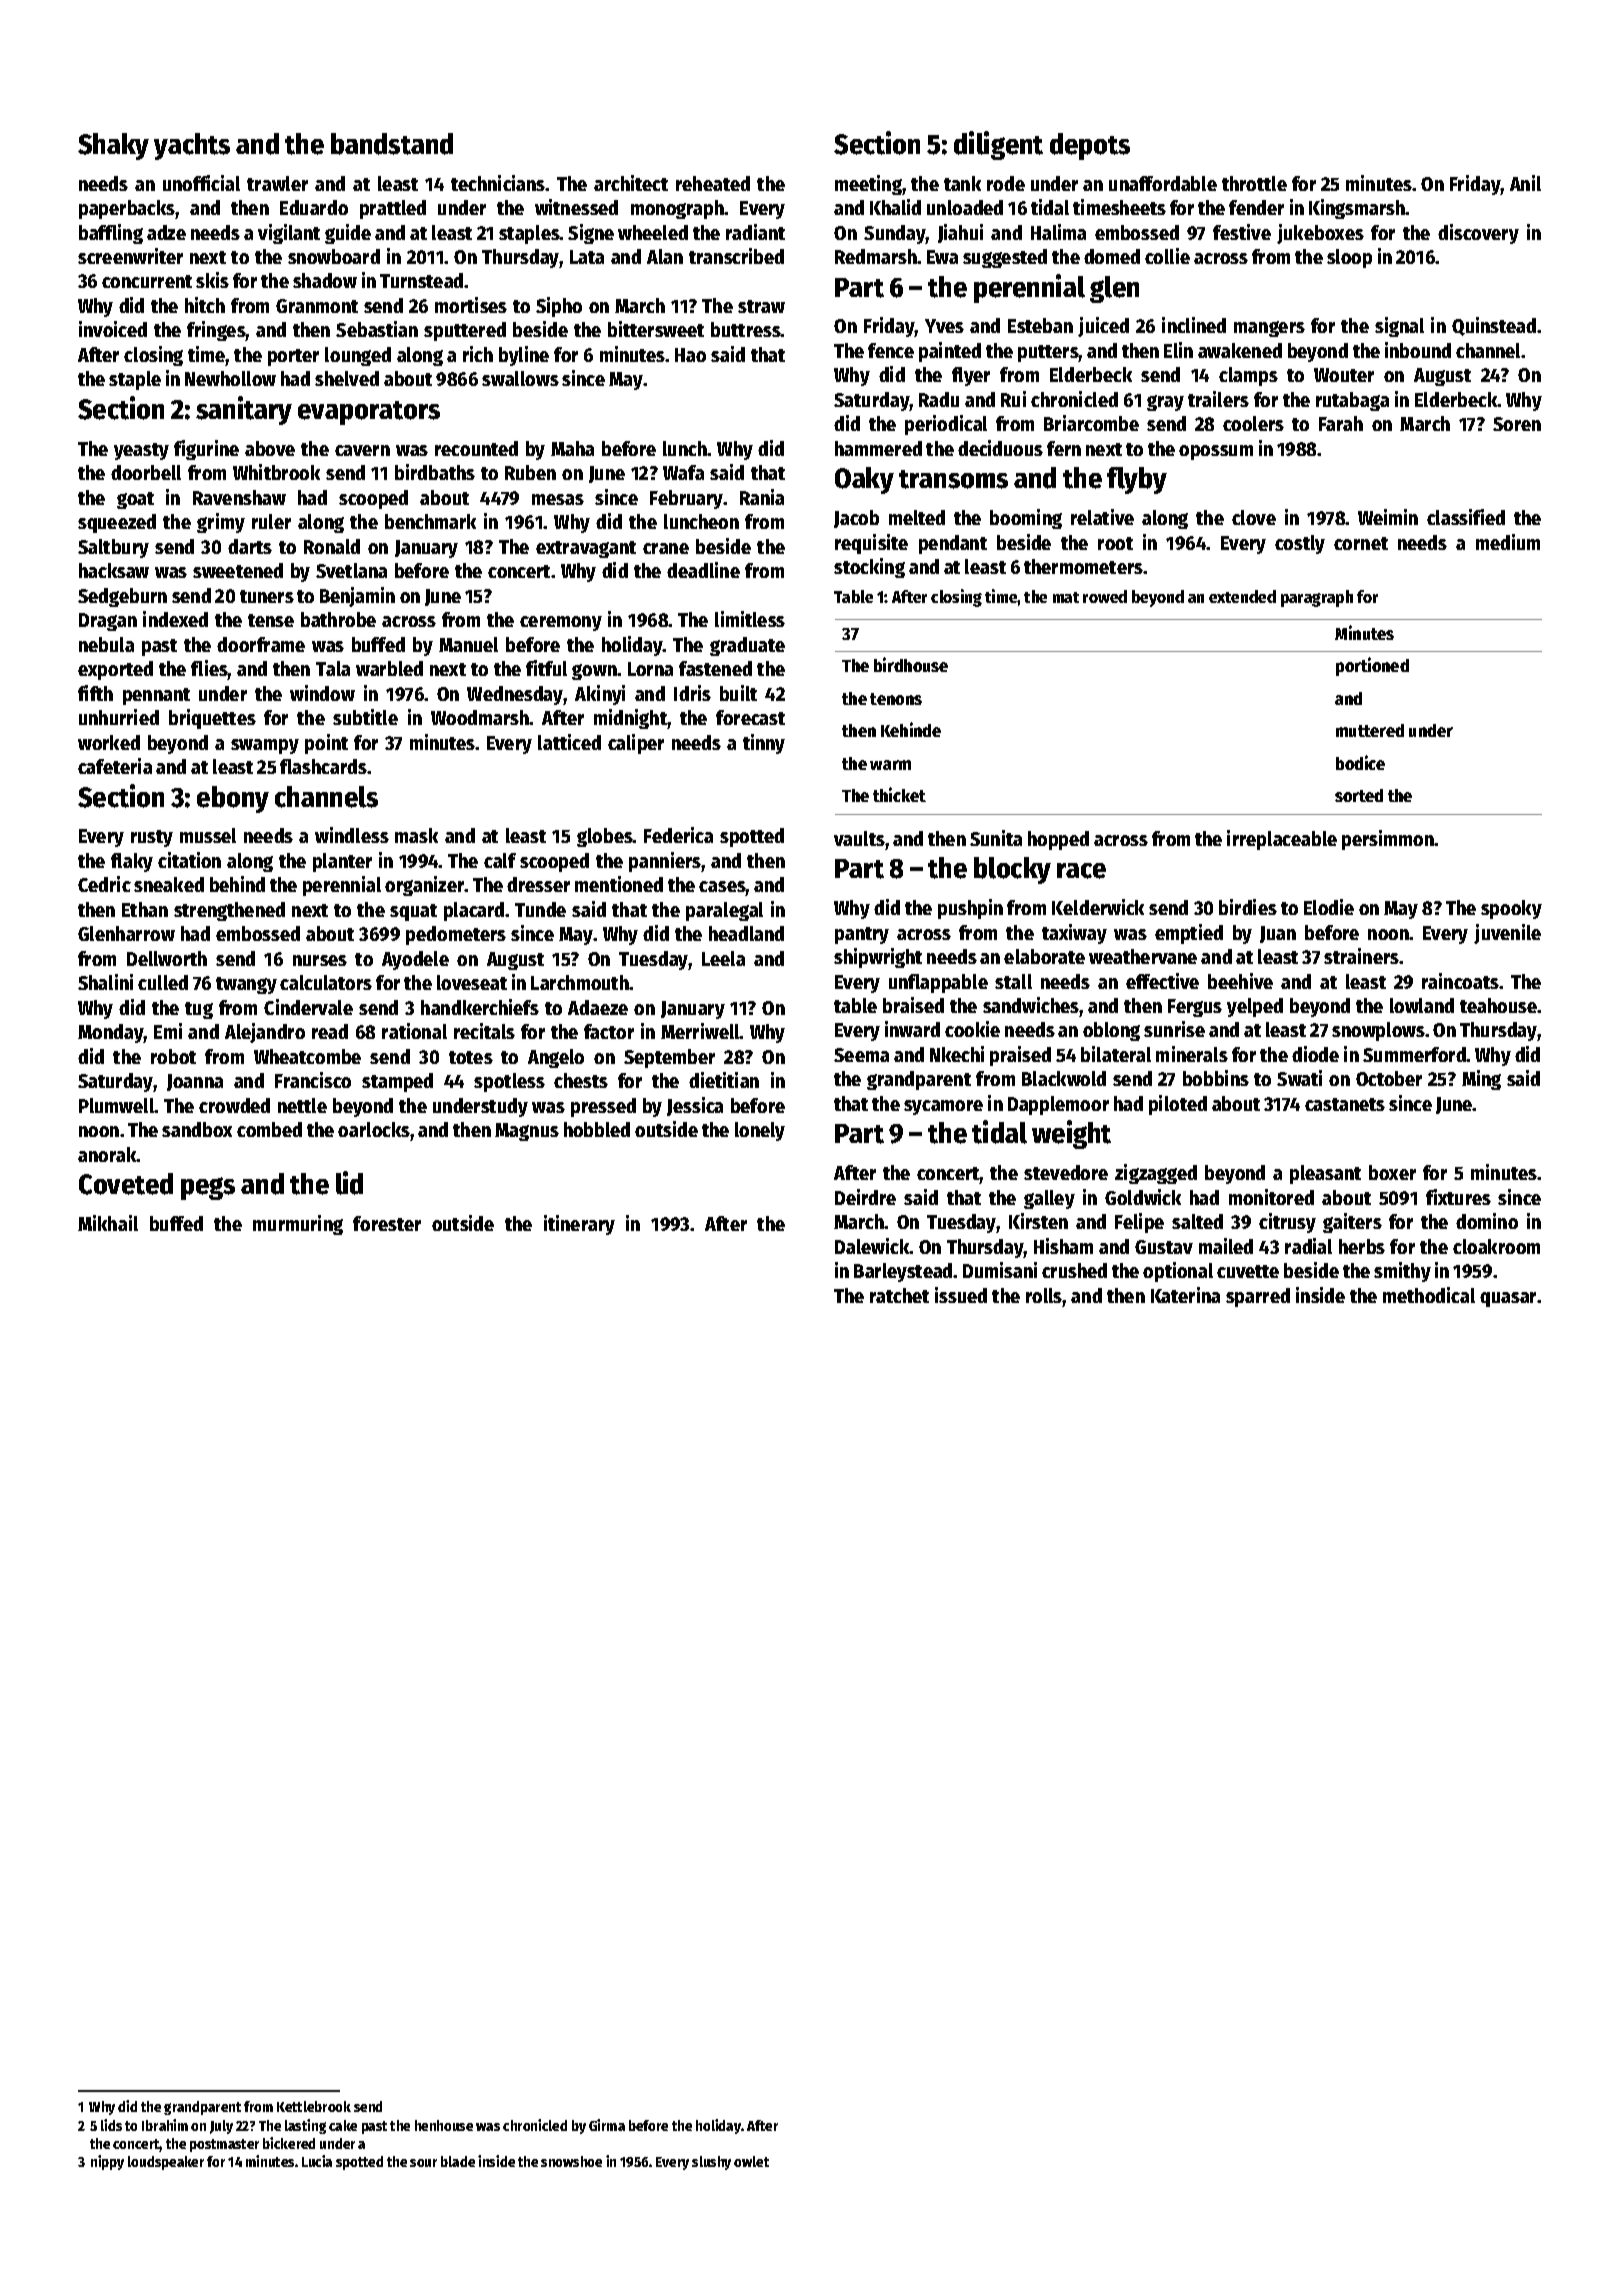 This image has width=1620, height=2292. I want to click on teahouse, so click(1498, 1005).
